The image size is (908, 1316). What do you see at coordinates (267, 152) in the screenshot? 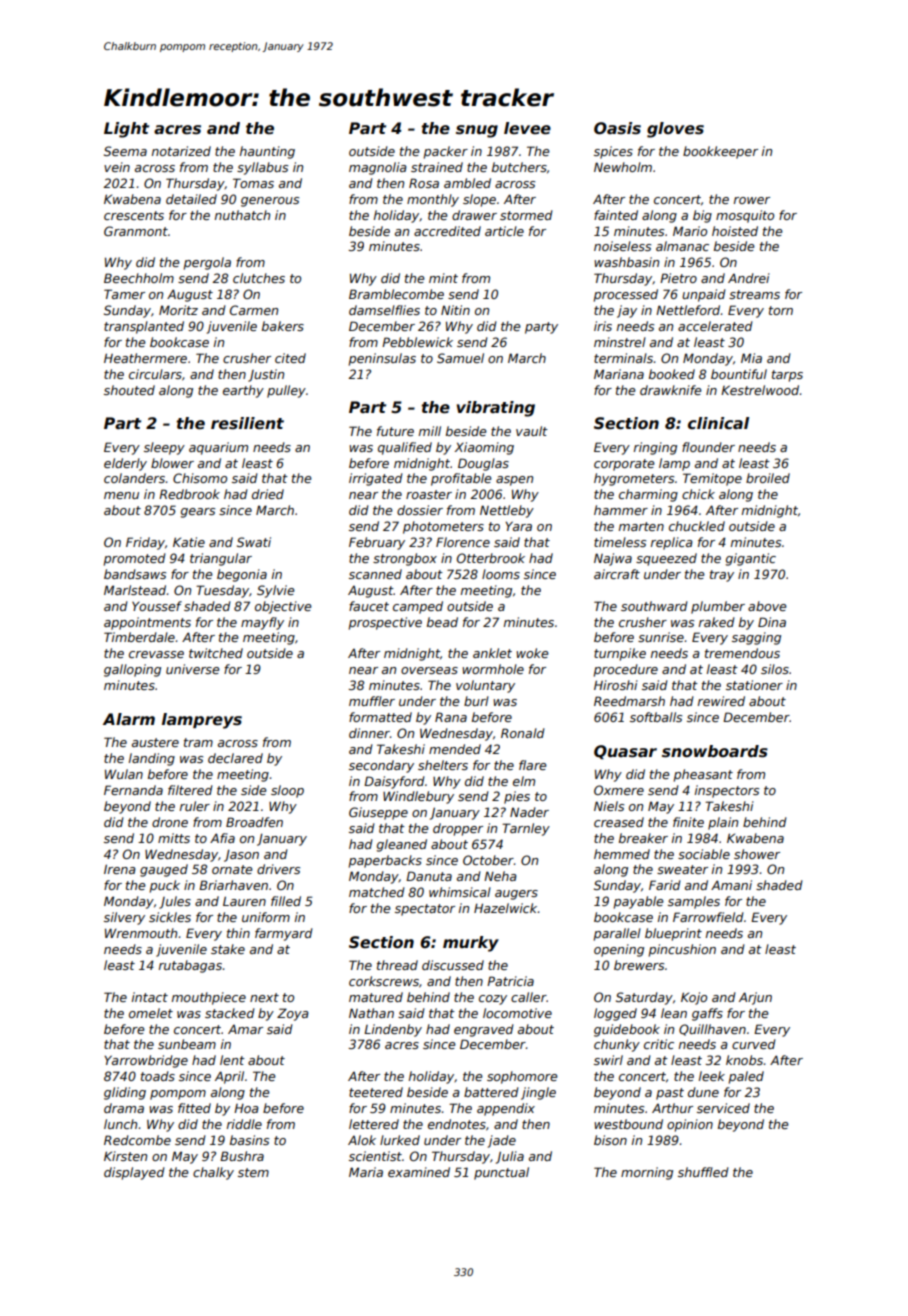
I see `haunting` at bounding box center [267, 152].
